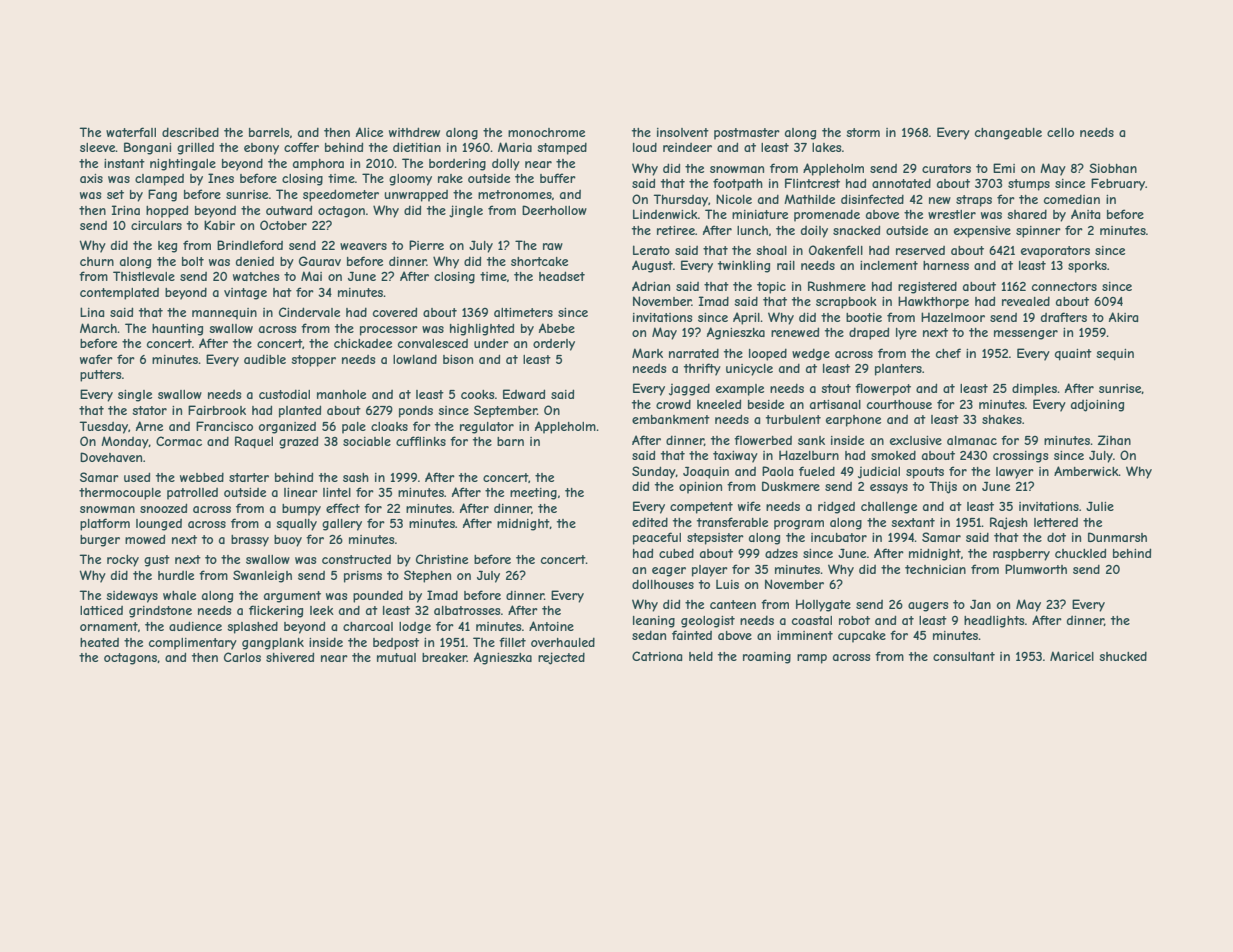 Image resolution: width=1233 pixels, height=952 pixels. I want to click on waterfall, so click(131, 132).
